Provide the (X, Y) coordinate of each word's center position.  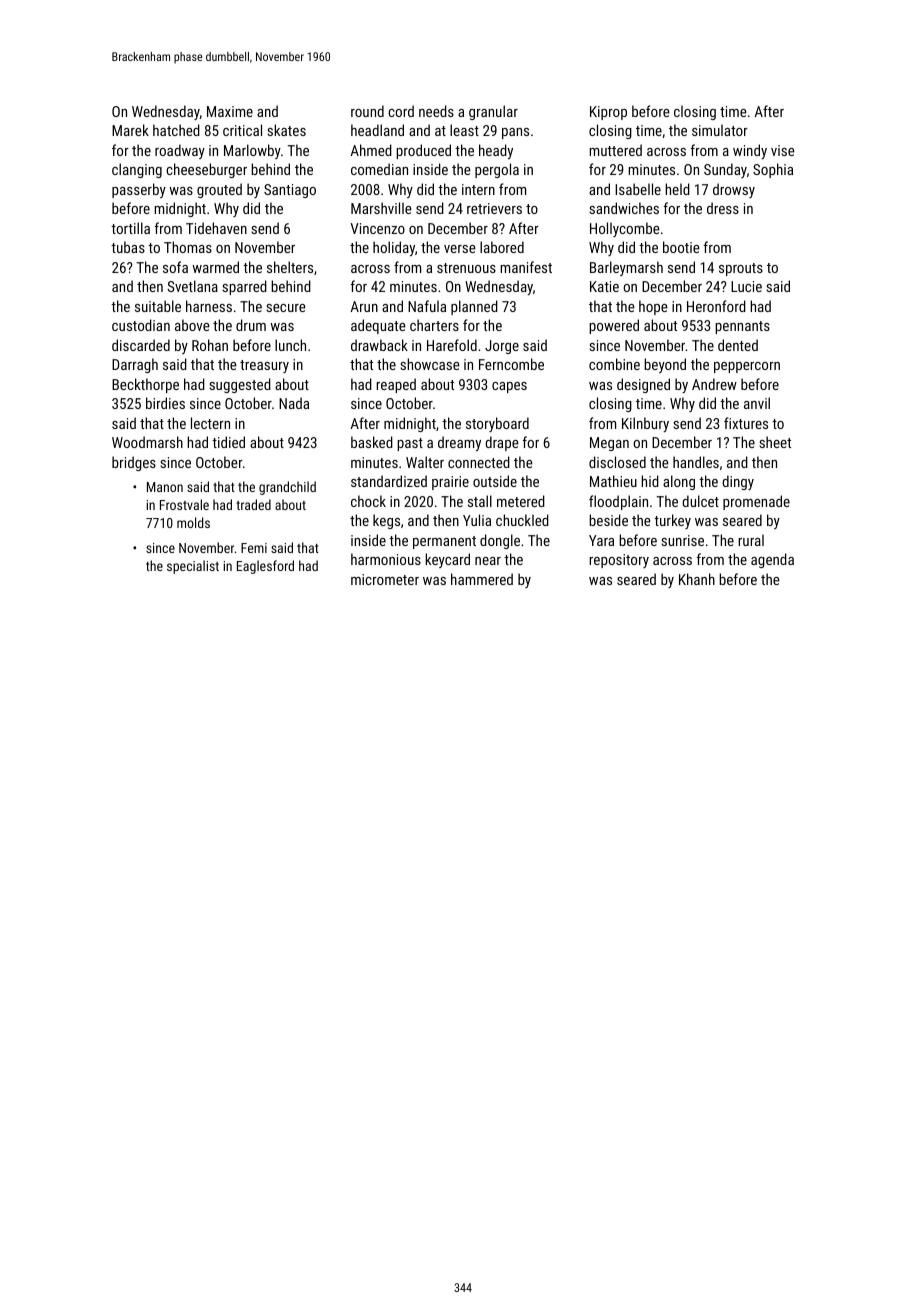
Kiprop (608, 113)
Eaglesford (265, 567)
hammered (482, 579)
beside (608, 520)
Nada (294, 403)
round (367, 111)
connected (479, 462)
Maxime (230, 111)
